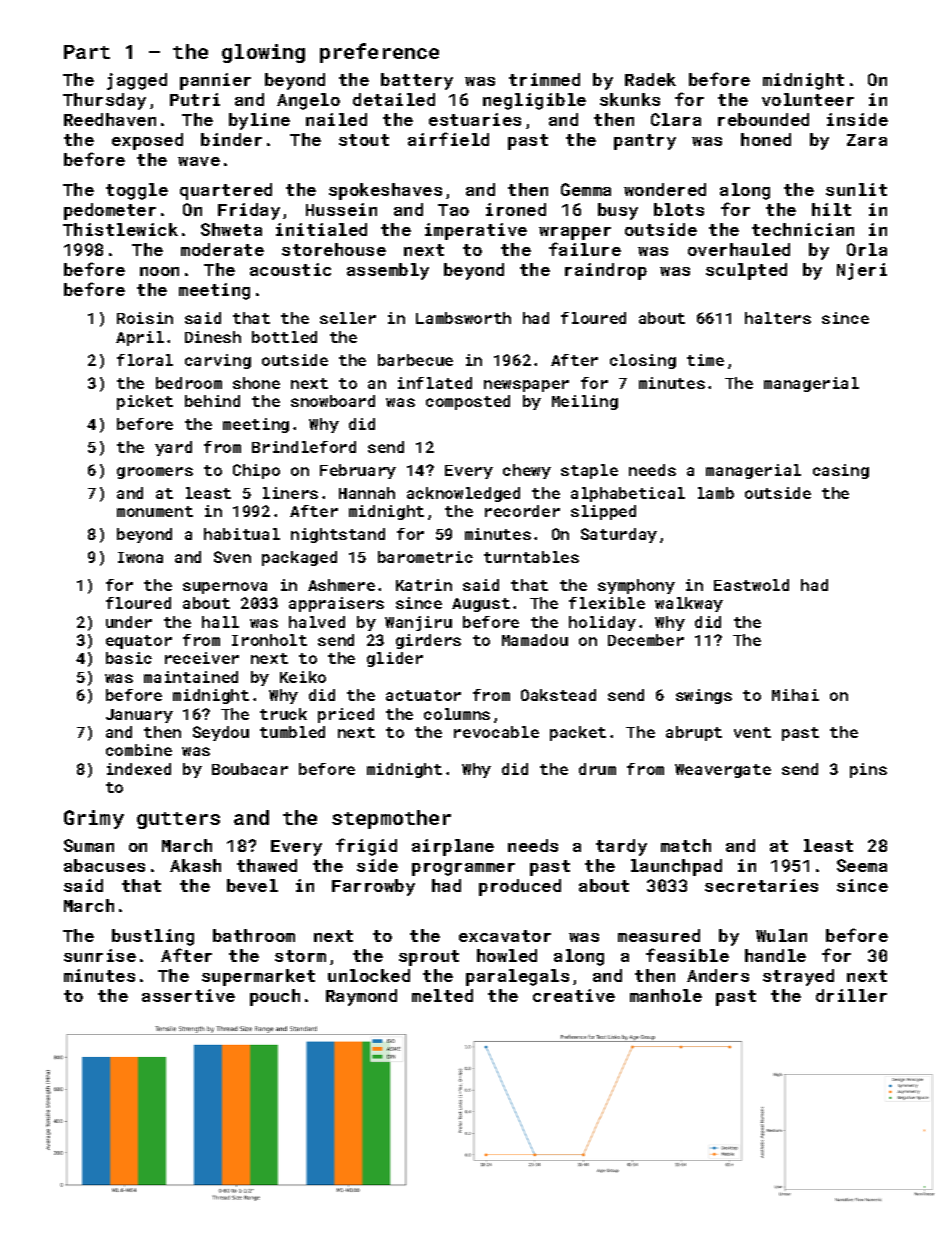 The width and height of the image is (952, 1233). I want to click on programmer, so click(463, 869).
